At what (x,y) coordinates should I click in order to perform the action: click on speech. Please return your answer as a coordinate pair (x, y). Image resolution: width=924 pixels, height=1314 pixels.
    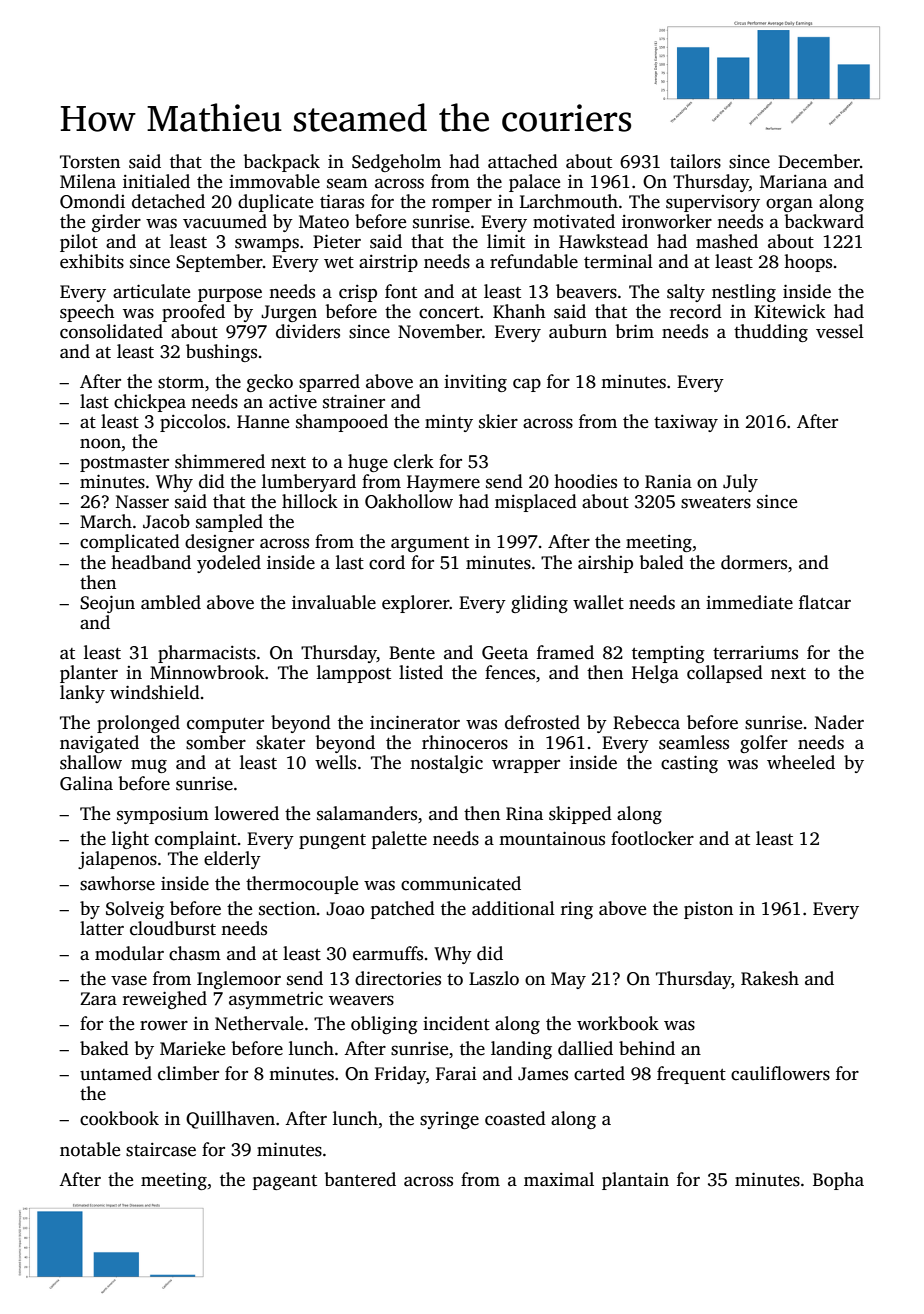
    Looking at the image, I should click on (87, 313).
